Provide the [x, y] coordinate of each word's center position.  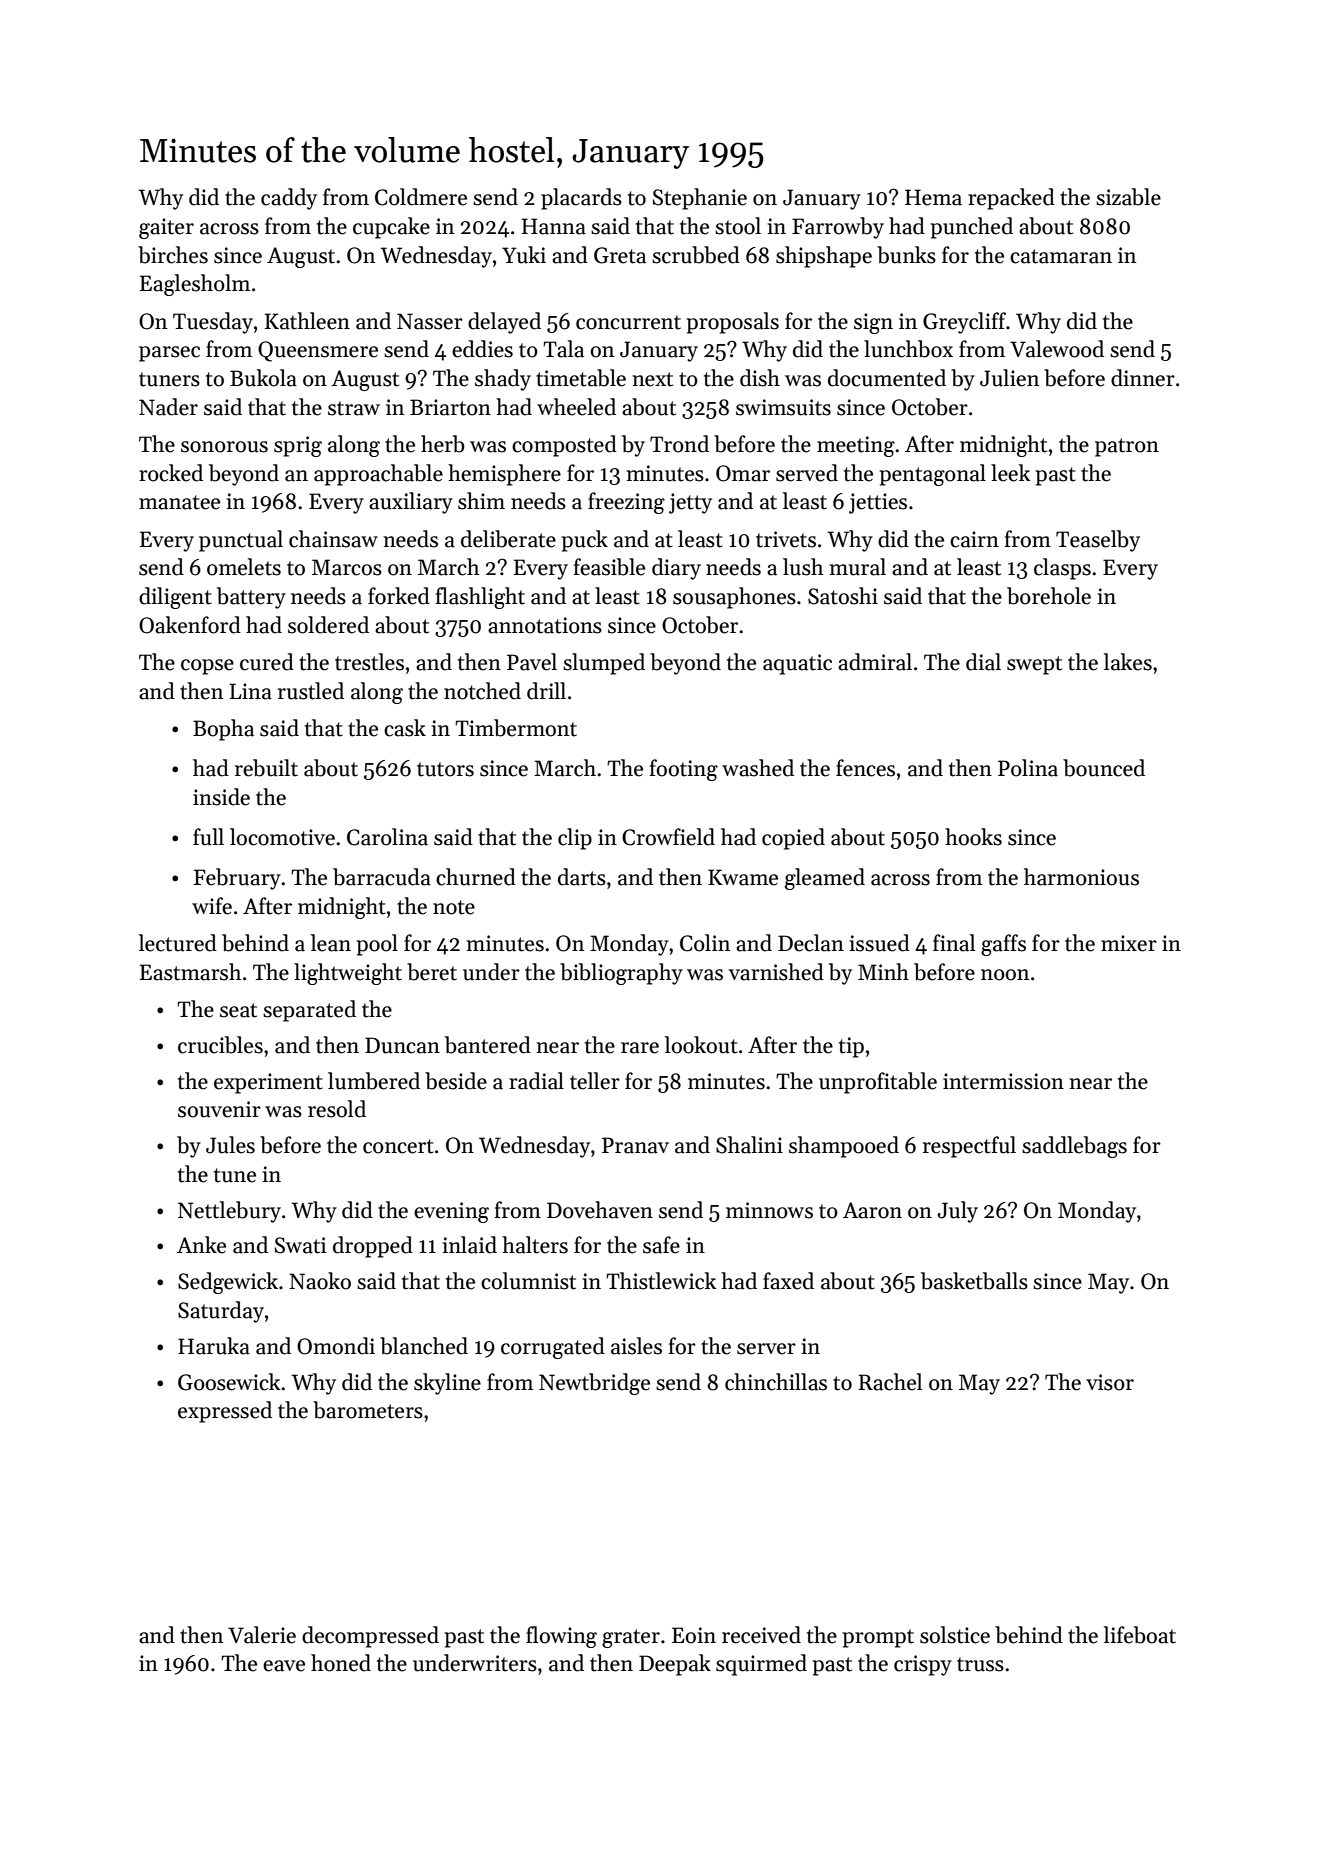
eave [284, 1666]
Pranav [635, 1145]
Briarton [450, 407]
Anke [201, 1245]
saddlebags [1074, 1147]
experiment [268, 1083]
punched [971, 228]
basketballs [974, 1281]
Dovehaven [600, 1210]
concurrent [628, 322]
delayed [504, 323]
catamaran [1061, 256]
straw [354, 408]
